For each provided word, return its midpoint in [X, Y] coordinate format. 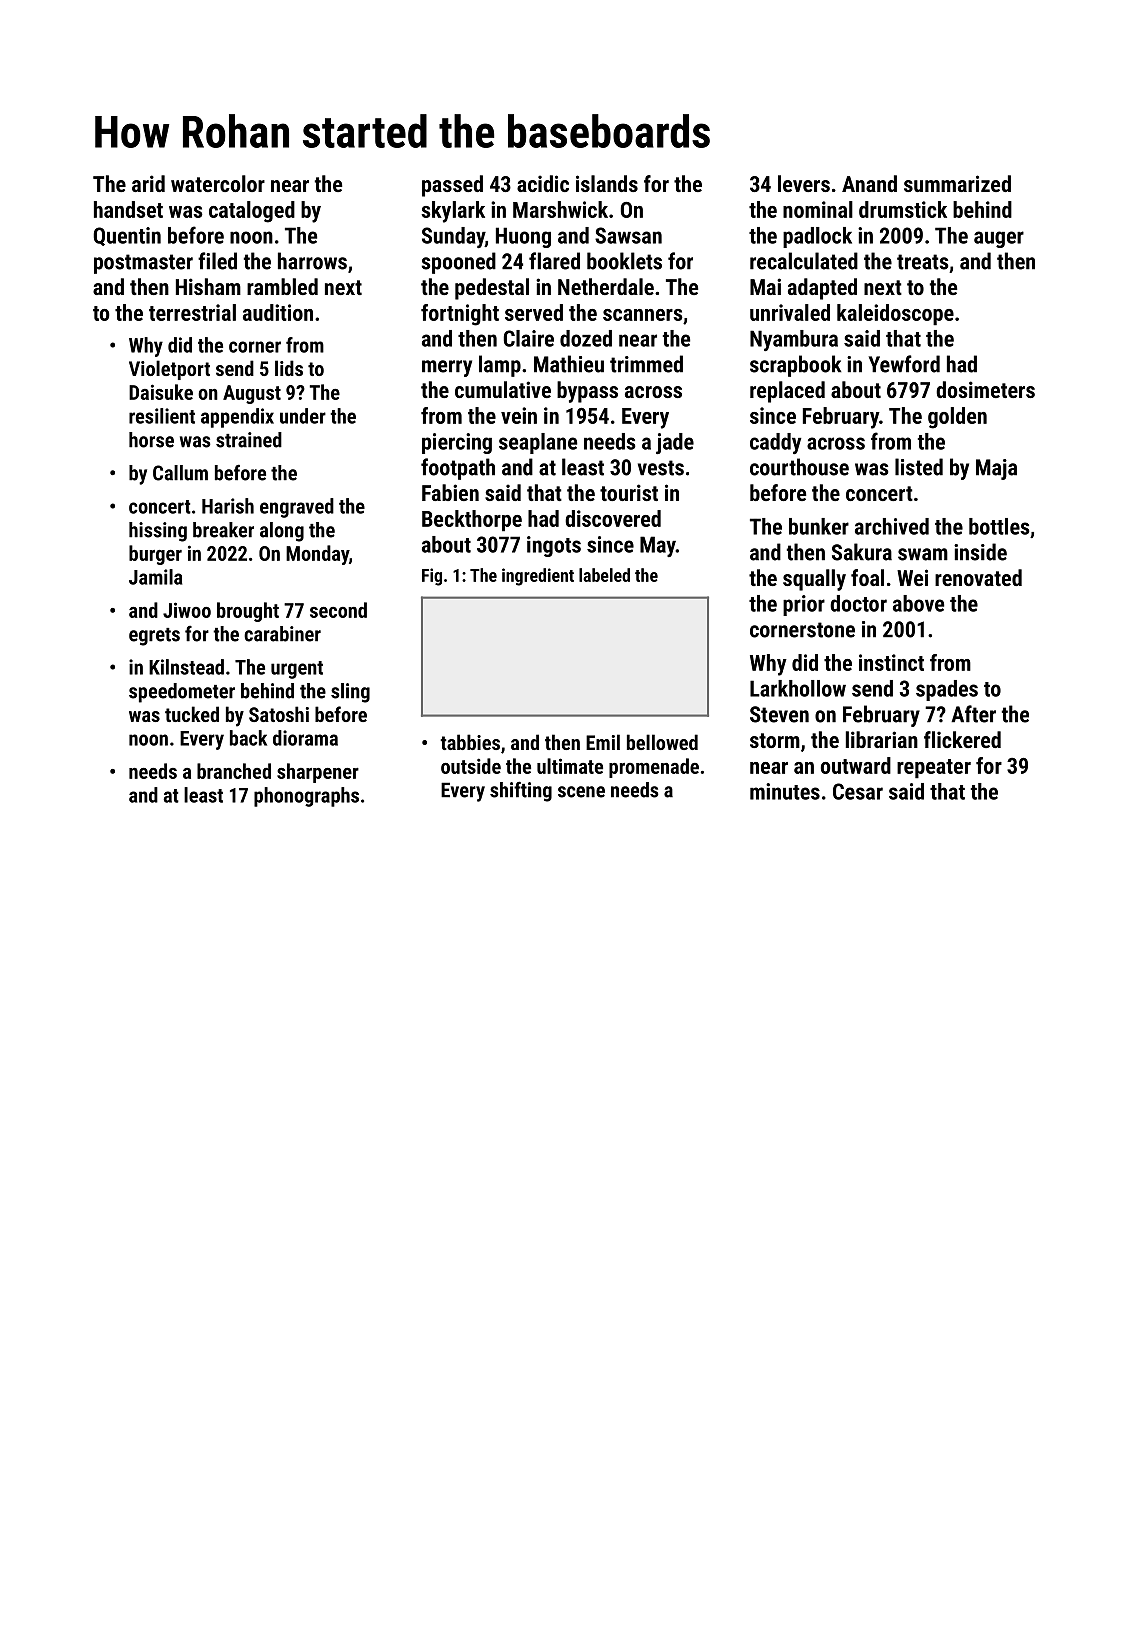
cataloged [252, 212]
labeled [604, 575]
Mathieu [569, 364]
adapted [822, 289]
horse [151, 440]
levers [804, 183]
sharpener [318, 773]
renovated [978, 577]
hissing [158, 532]
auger [999, 239]
